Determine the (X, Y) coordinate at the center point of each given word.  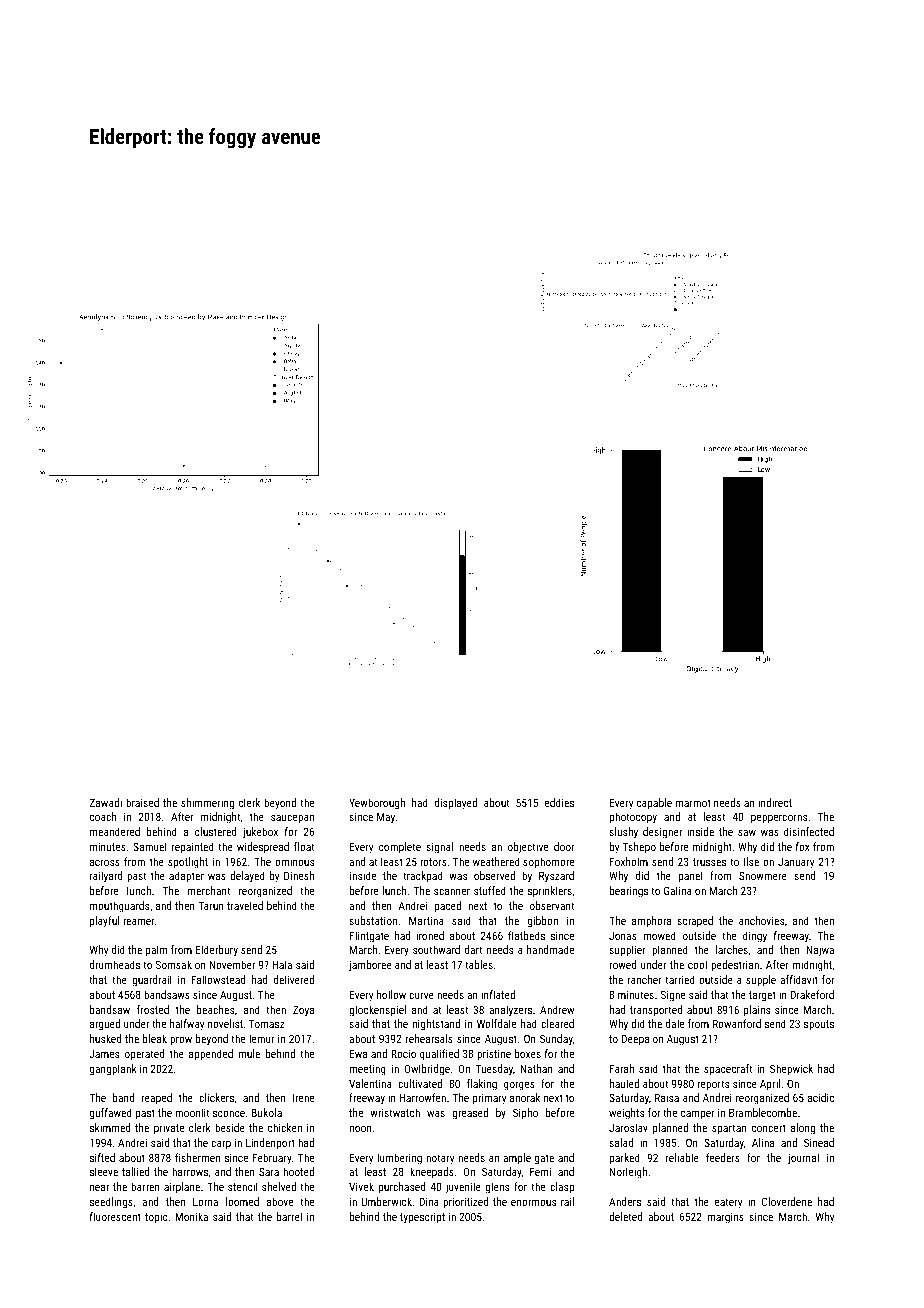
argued (105, 1025)
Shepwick (791, 1069)
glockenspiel (377, 1011)
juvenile (463, 1188)
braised (142, 802)
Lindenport (270, 1144)
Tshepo (639, 848)
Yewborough (377, 804)
